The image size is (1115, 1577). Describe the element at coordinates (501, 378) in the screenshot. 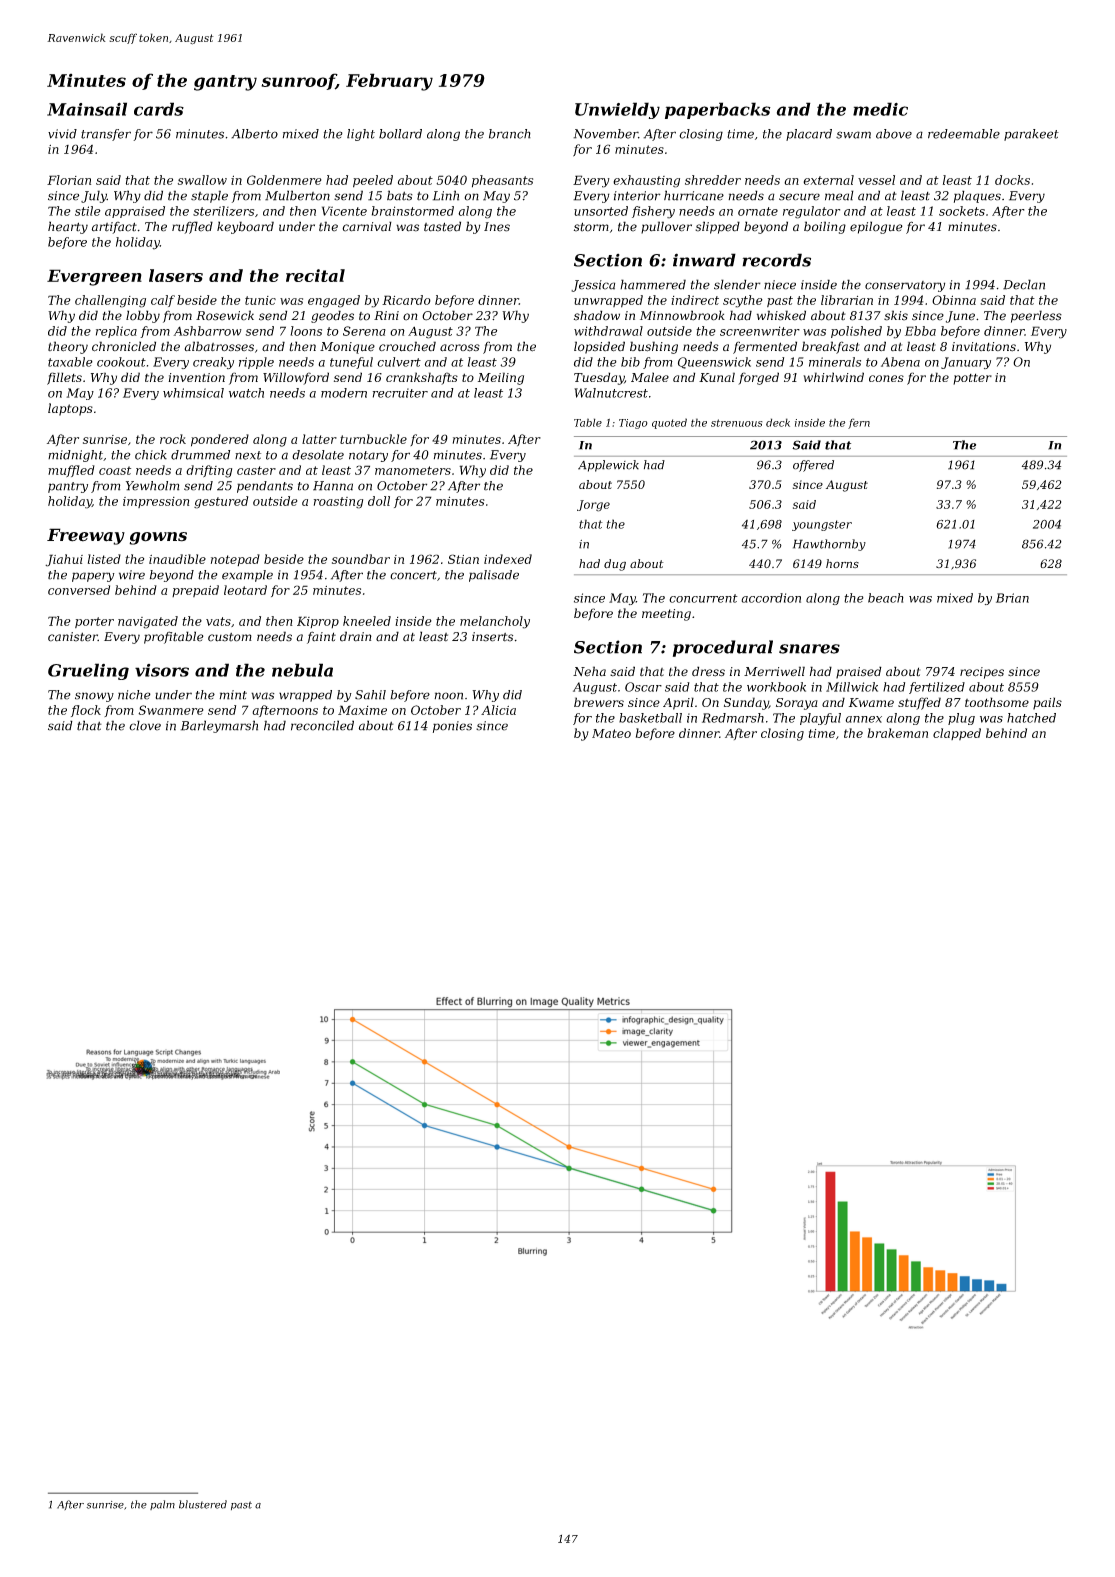

I see `Meiling` at that location.
